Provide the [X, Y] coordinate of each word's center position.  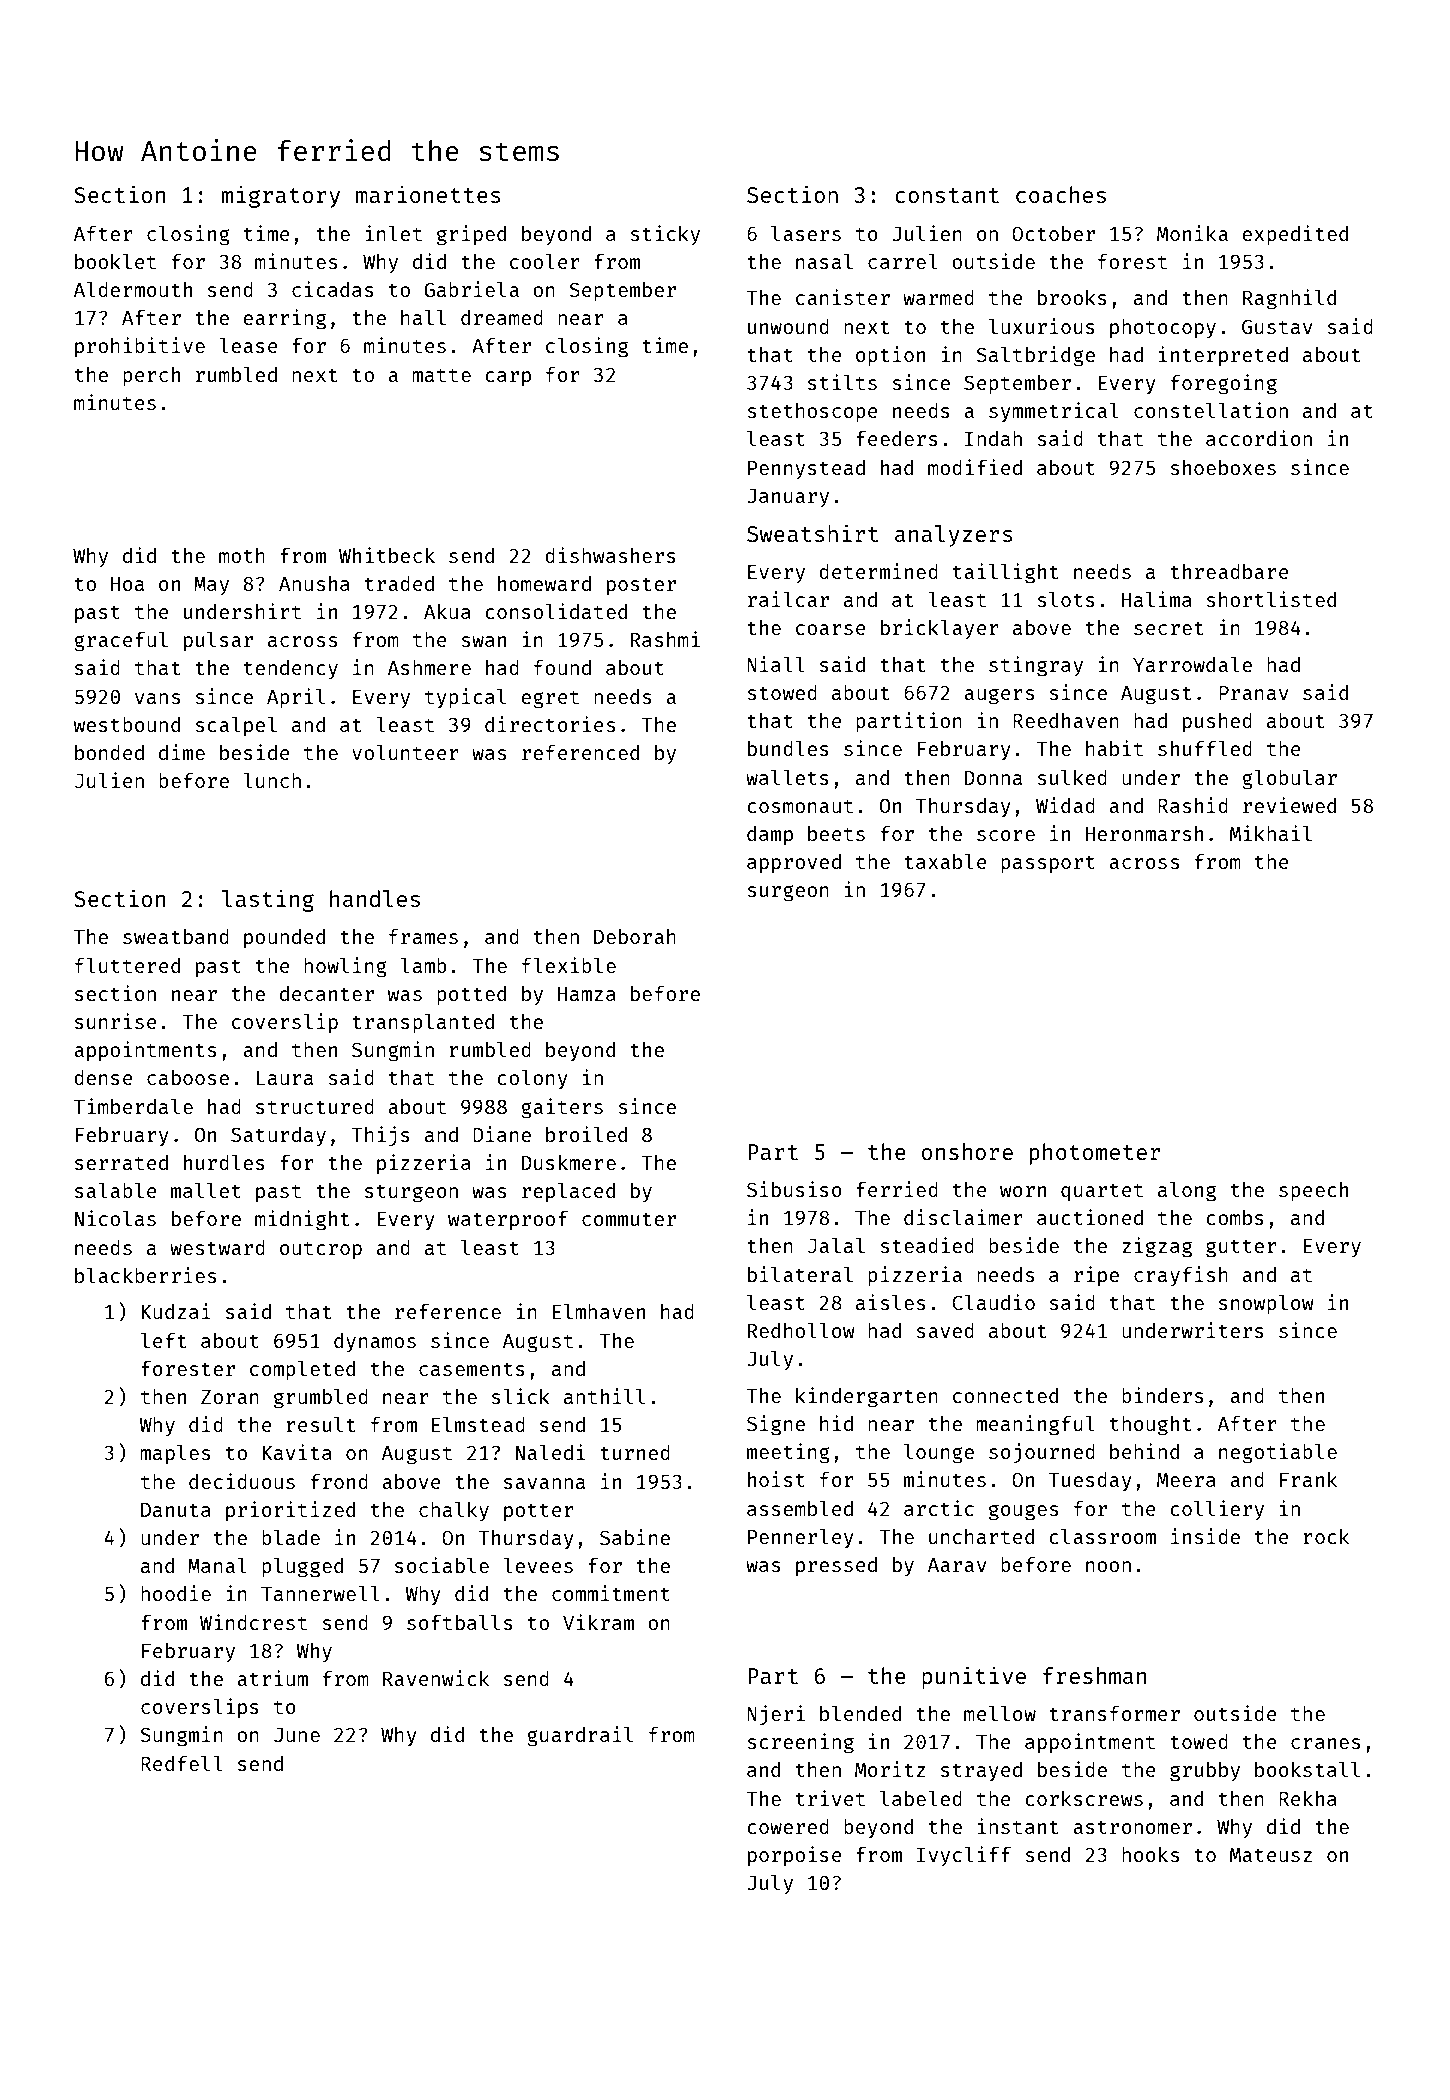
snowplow [1266, 1304]
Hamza [587, 994]
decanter [327, 993]
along [1187, 1191]
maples [175, 1454]
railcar [788, 599]
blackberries [145, 1275]
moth [242, 555]
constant [947, 195]
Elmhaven [599, 1311]
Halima [1157, 599]
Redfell [182, 1763]
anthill [604, 1396]
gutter [1241, 1248]
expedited [1295, 235]
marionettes [428, 194]
